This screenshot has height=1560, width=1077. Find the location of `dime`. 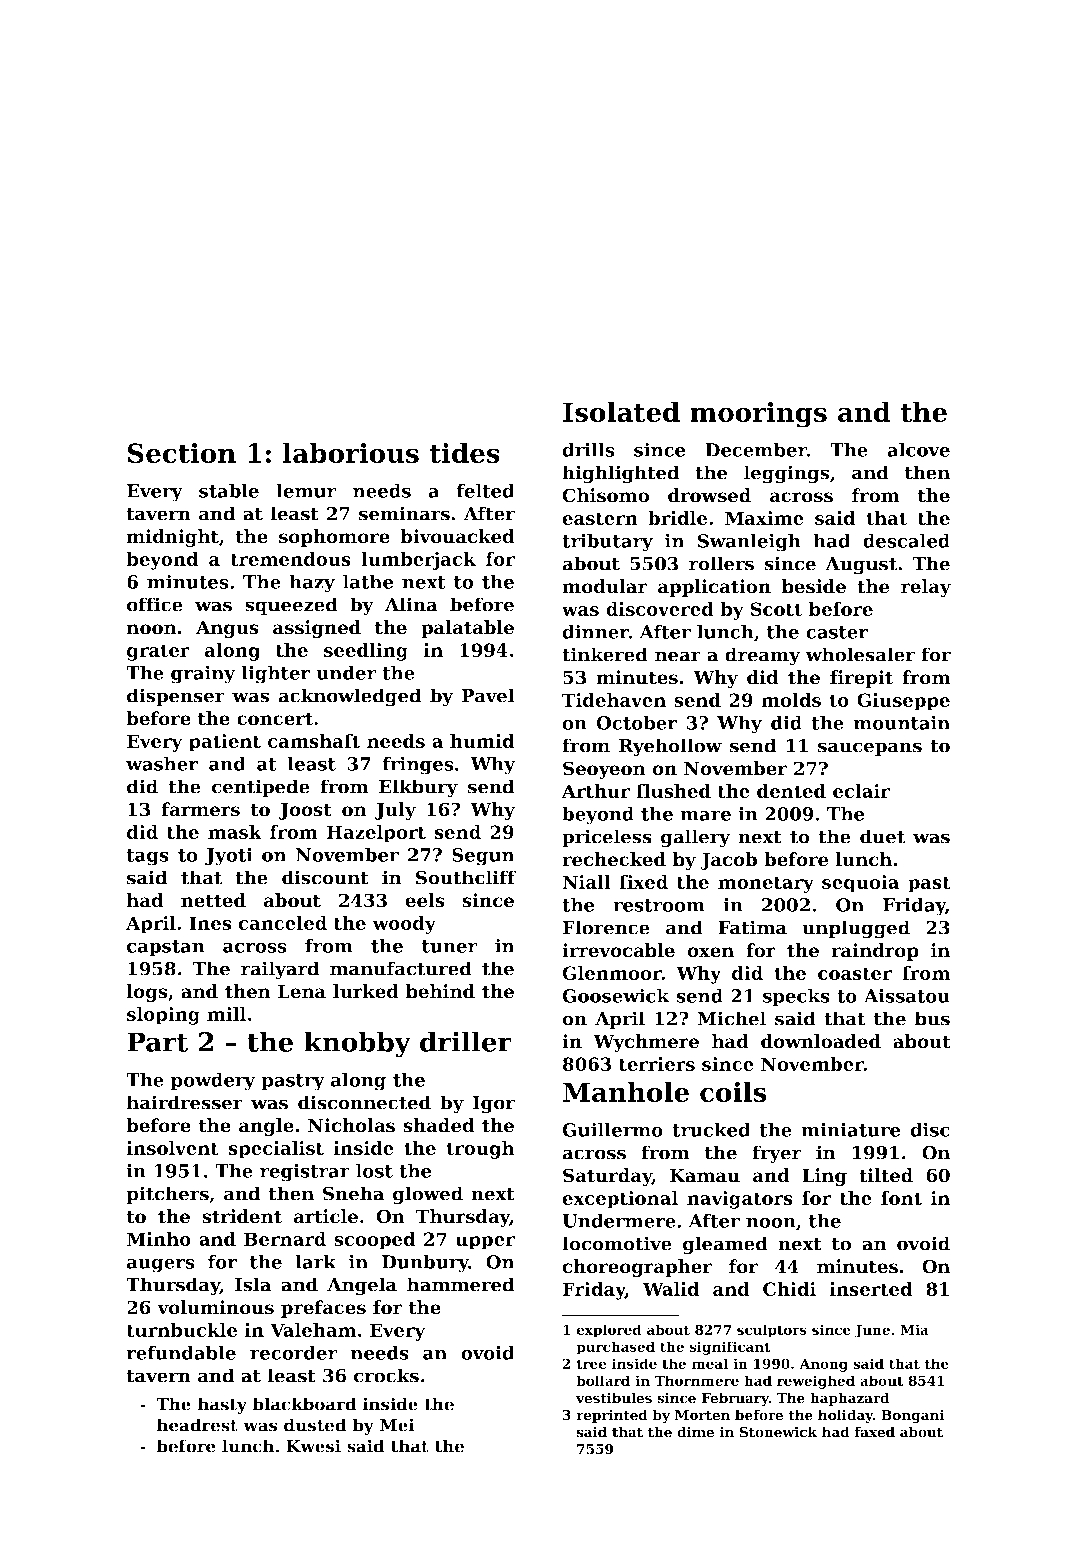

dime is located at coordinates (695, 1432).
